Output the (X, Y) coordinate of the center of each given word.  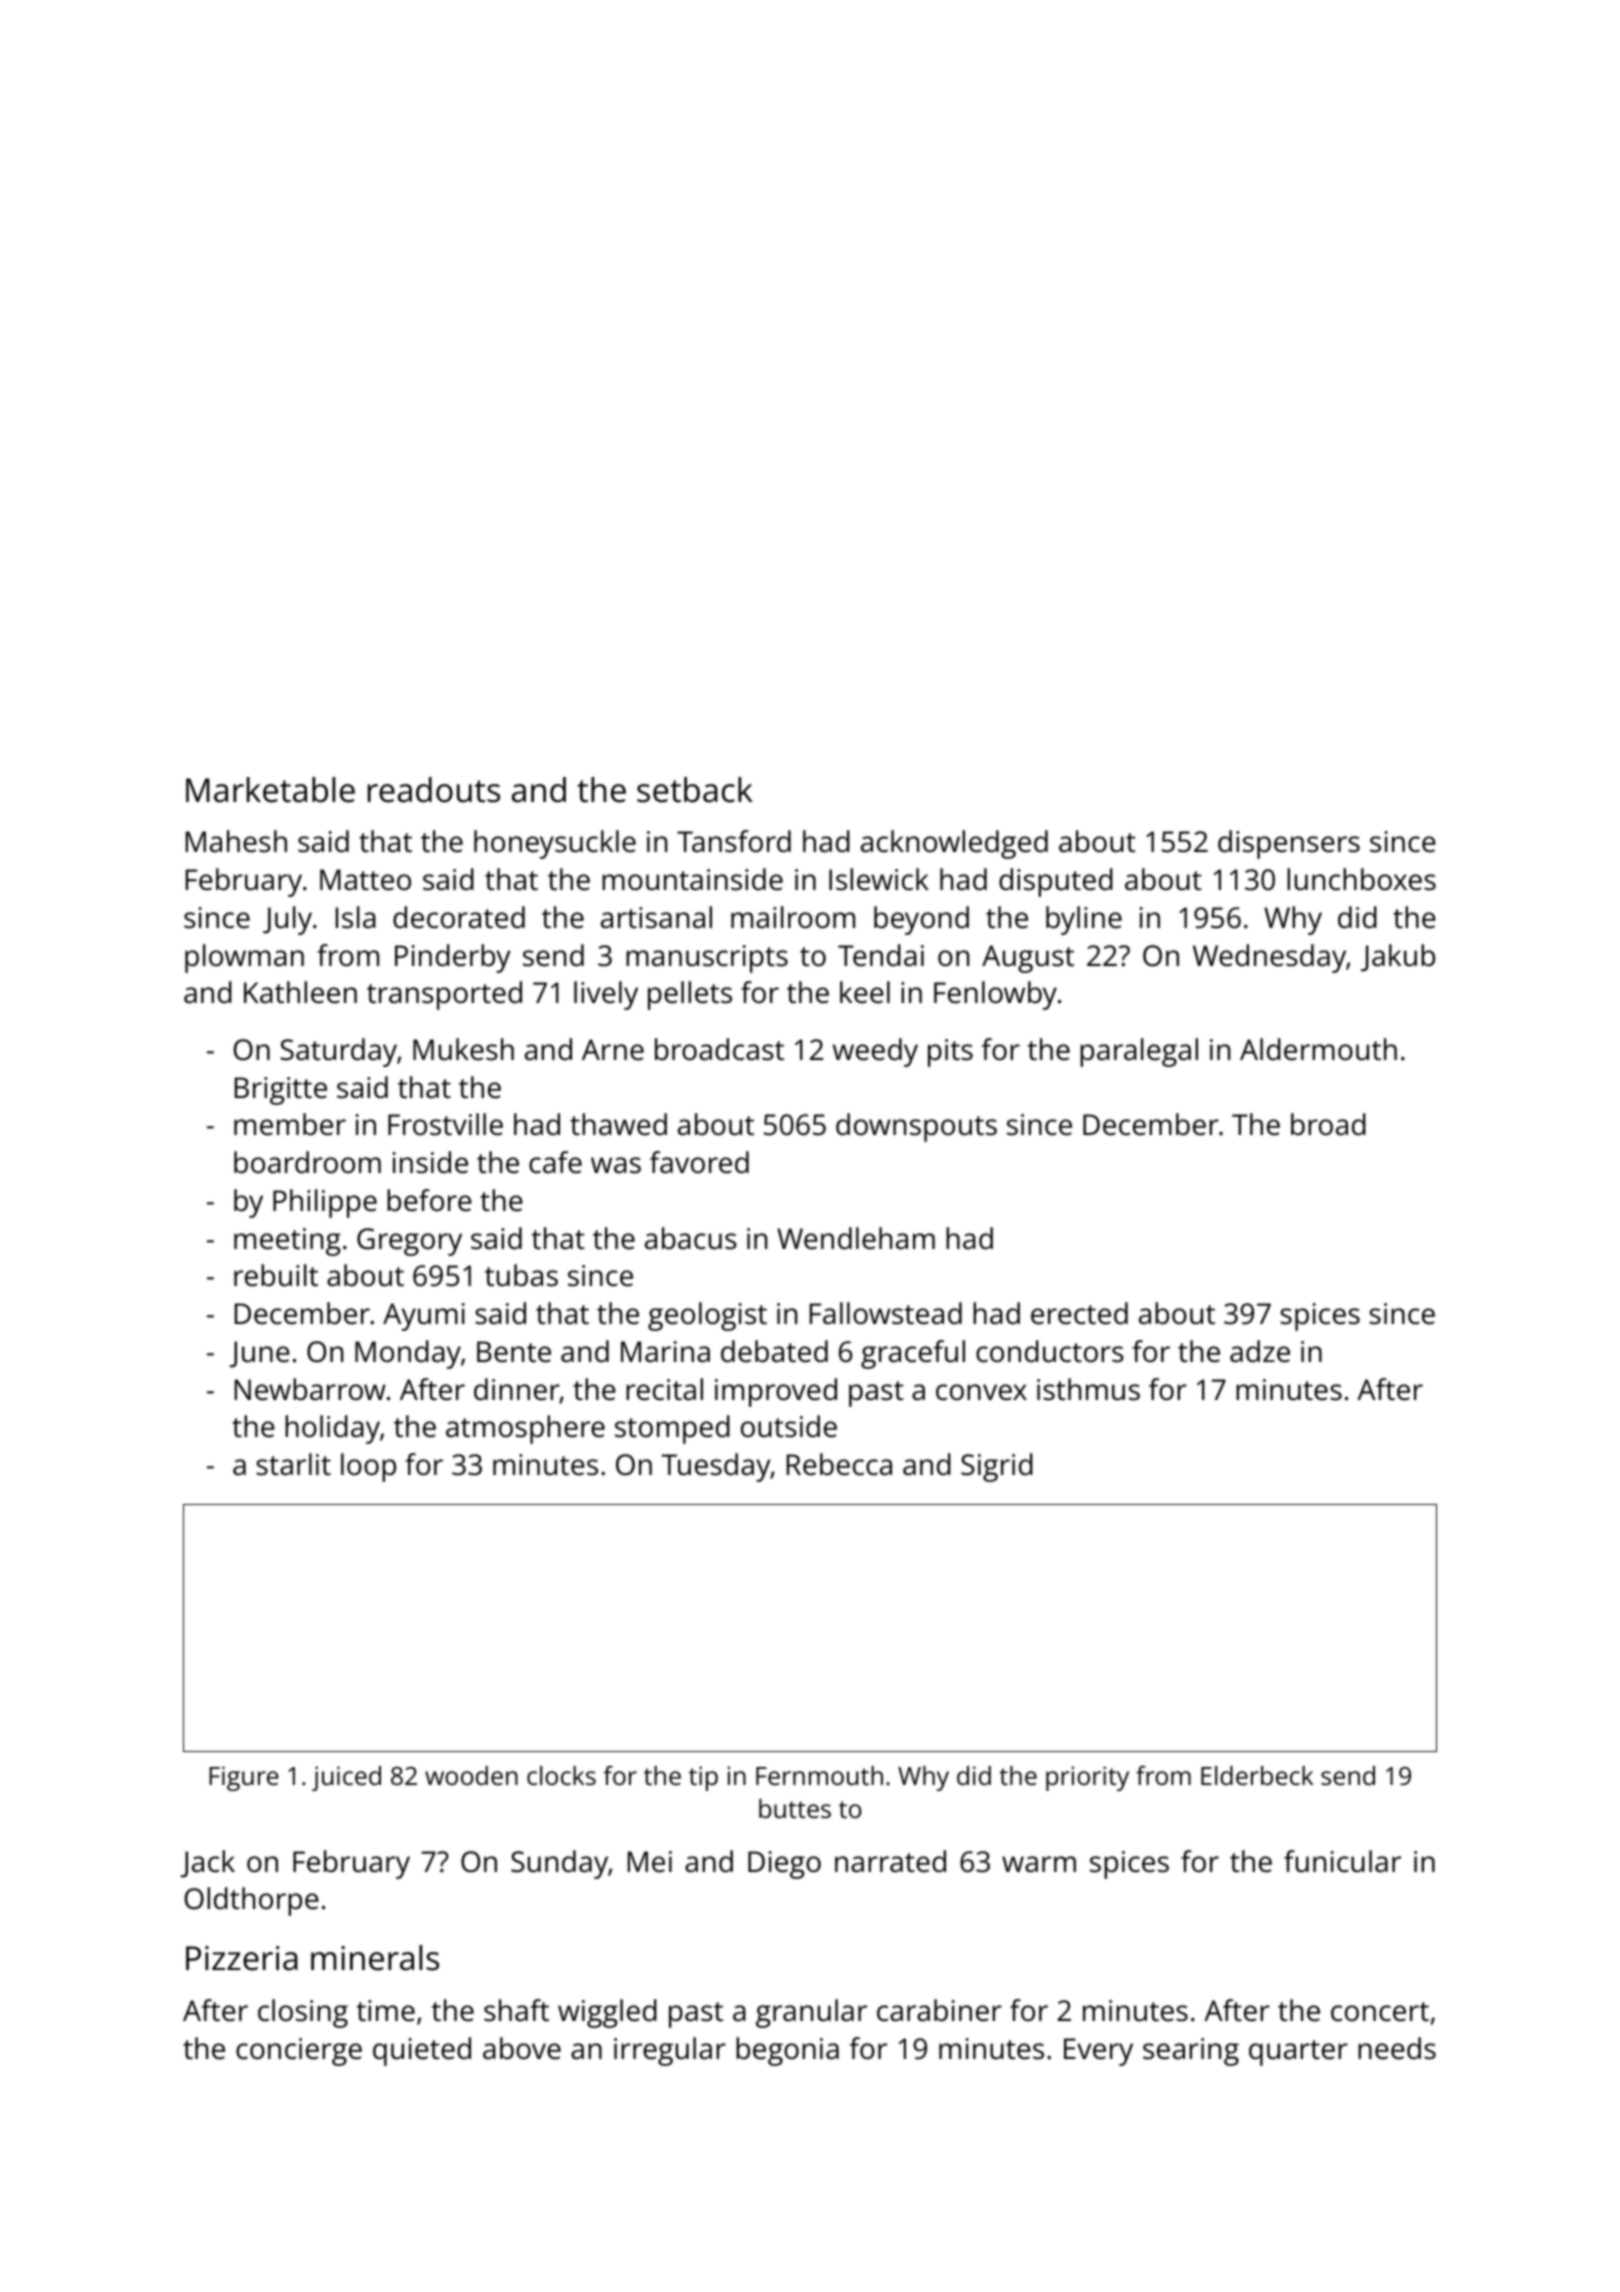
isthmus (1088, 1389)
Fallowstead (886, 1313)
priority (1087, 1778)
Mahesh (236, 841)
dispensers (1289, 844)
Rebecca (839, 1464)
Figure (244, 1778)
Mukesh (463, 1049)
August (1028, 959)
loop (368, 1467)
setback (695, 790)
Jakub (1398, 958)
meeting (287, 1242)
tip (703, 1778)
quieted (422, 2051)
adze (1260, 1351)
